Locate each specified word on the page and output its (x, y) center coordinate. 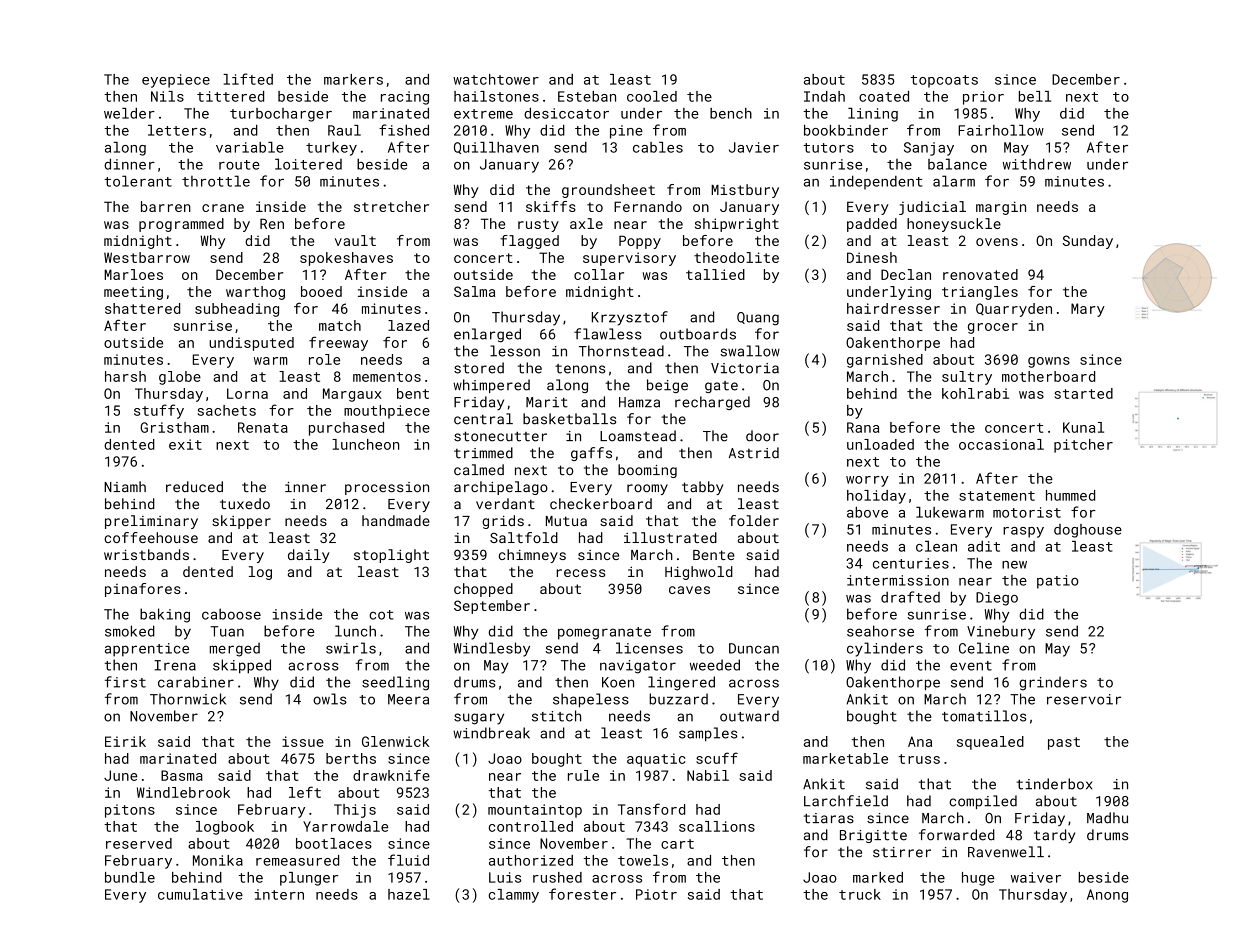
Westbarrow (147, 257)
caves (689, 590)
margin (1001, 208)
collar (599, 274)
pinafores (143, 590)
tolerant (138, 181)
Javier (754, 147)
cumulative (200, 894)
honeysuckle (954, 225)
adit (984, 546)
